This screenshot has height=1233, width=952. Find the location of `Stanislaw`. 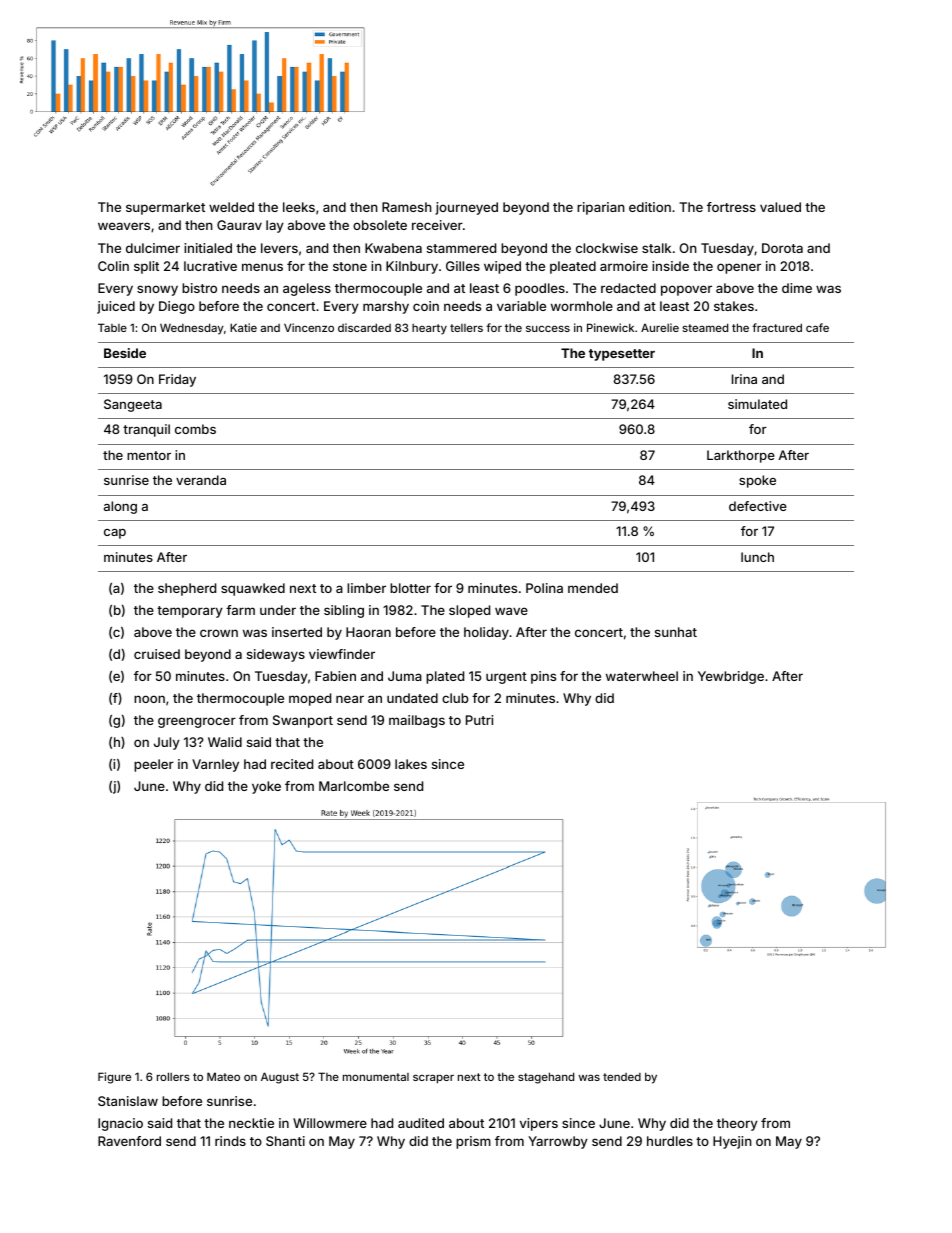

Stanislaw is located at coordinates (128, 1101).
